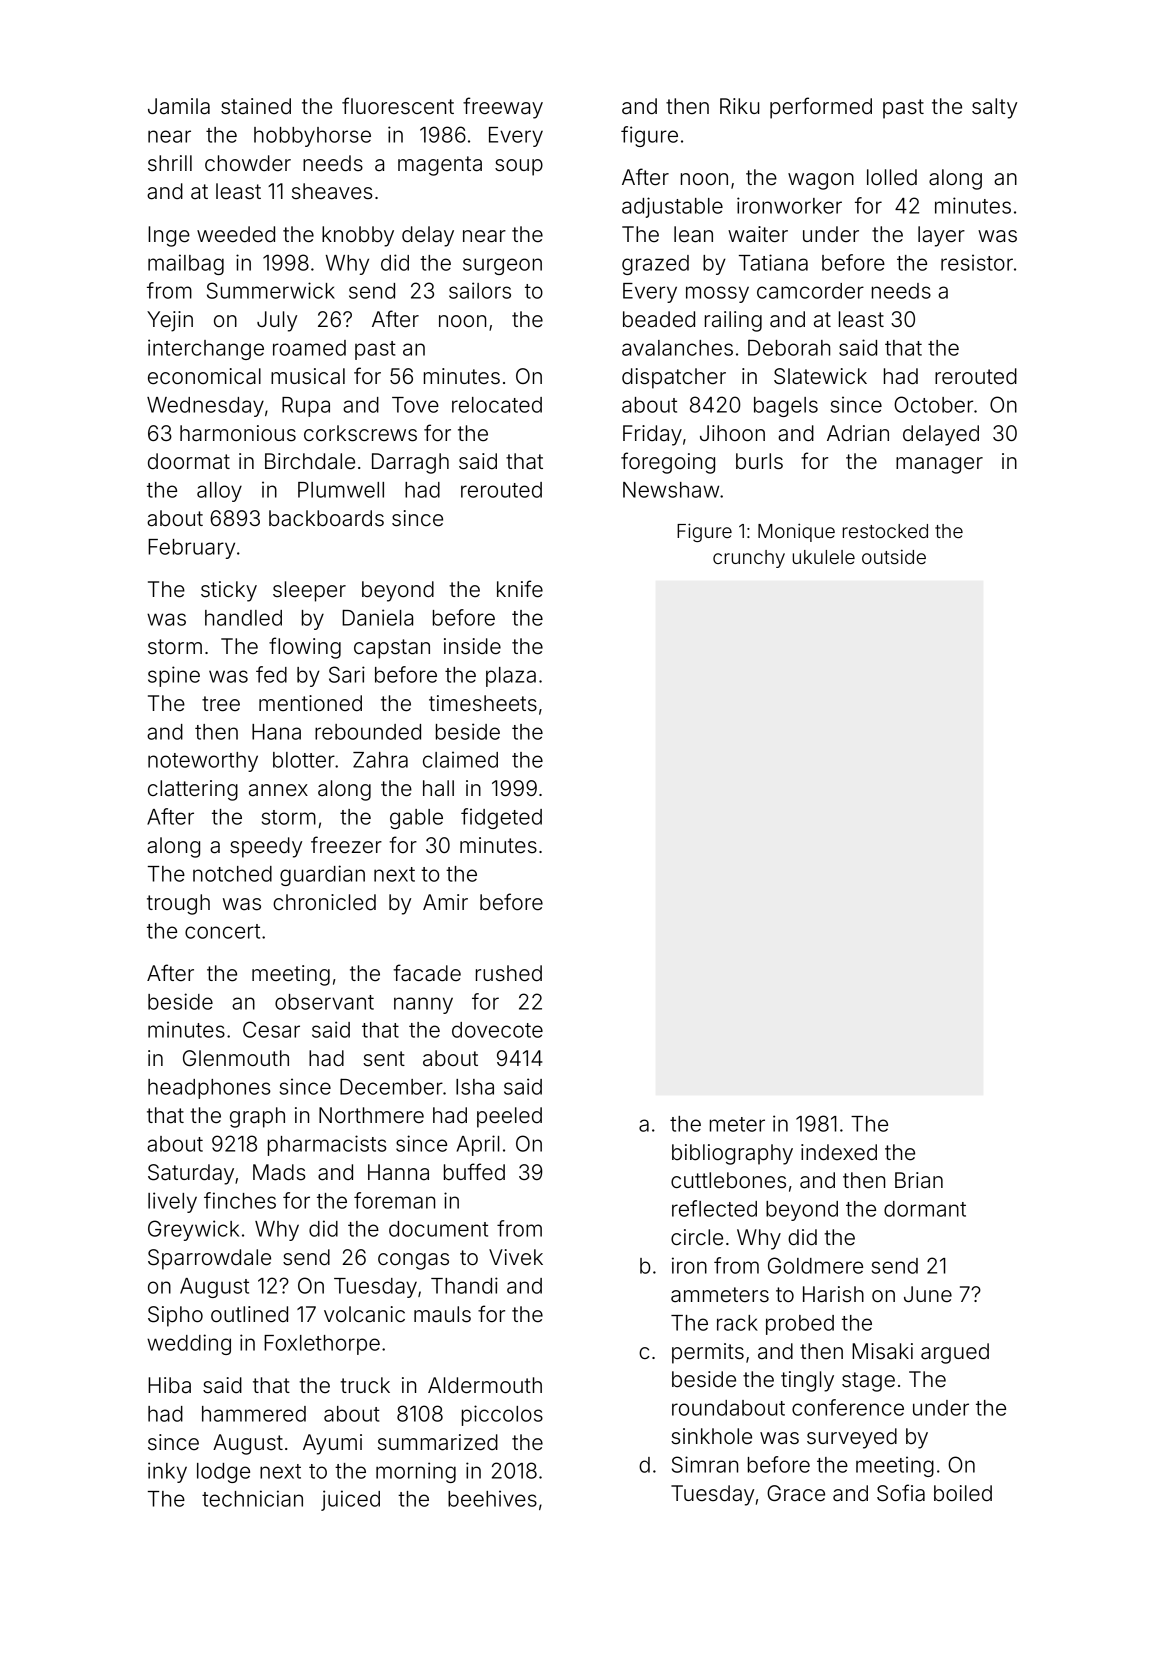 The height and width of the page is (1654, 1165). Describe the element at coordinates (821, 108) in the page. I see `performed` at that location.
